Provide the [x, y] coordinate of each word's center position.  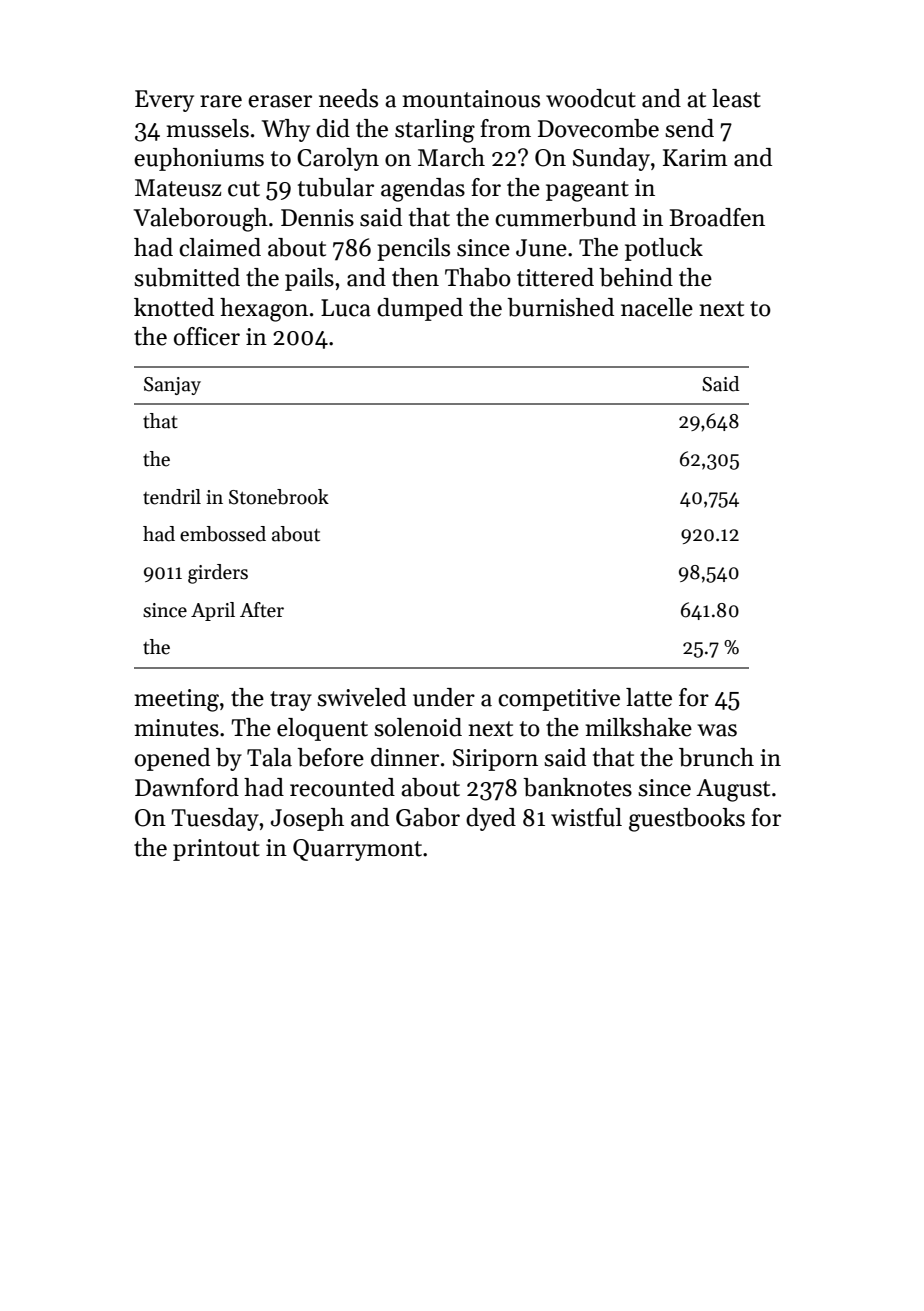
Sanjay [172, 386]
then [415, 277]
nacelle [657, 307]
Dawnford [187, 787]
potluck [664, 249]
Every [164, 101]
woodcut [591, 98]
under [444, 697]
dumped [420, 309]
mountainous [471, 99]
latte [649, 697]
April [213, 611]
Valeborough [200, 220]
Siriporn [495, 760]
